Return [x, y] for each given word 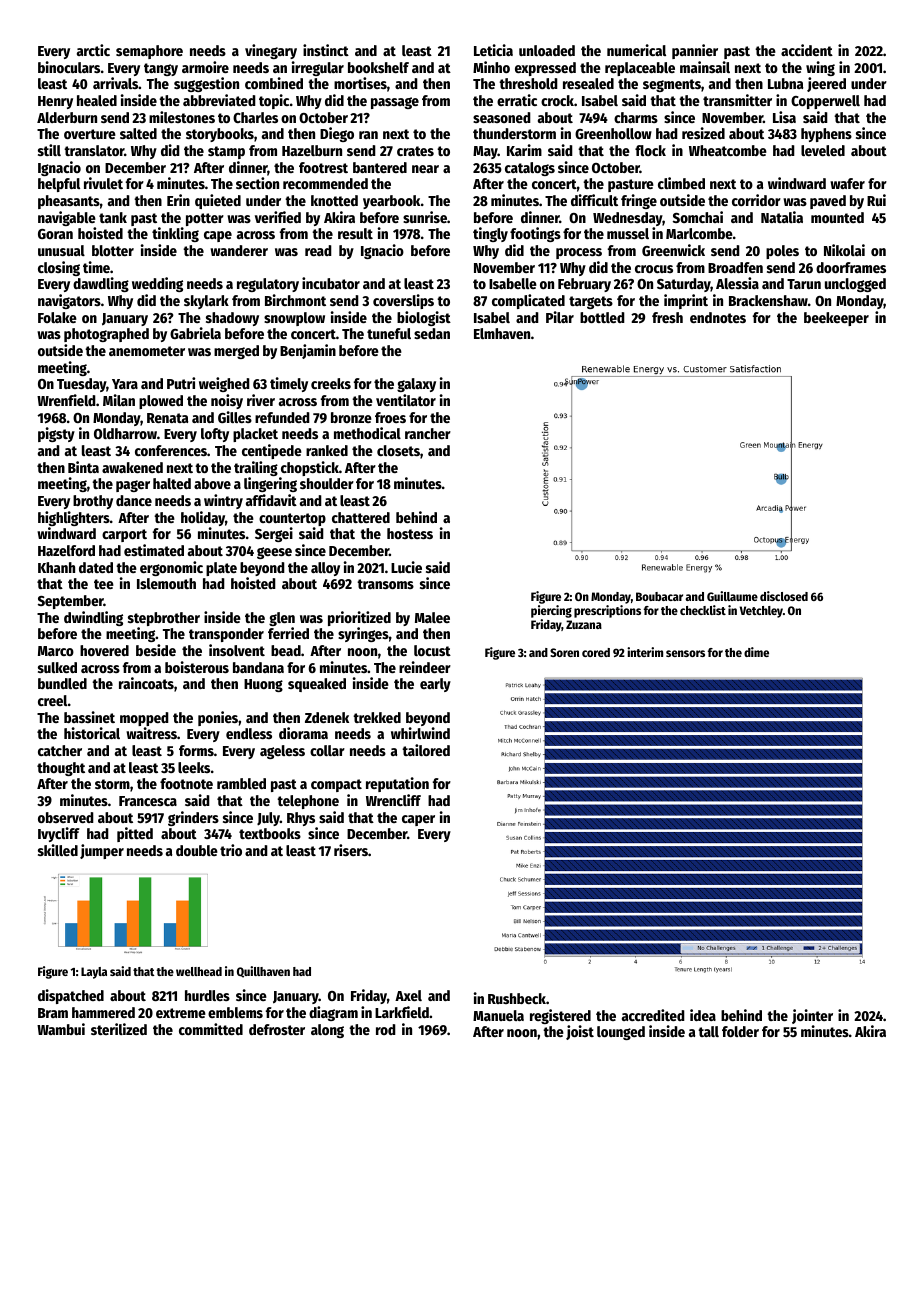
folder [740, 1031]
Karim [524, 150]
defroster [277, 1029]
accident [807, 50]
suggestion [206, 84]
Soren [564, 652]
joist [580, 1032]
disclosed [784, 596]
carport [124, 535]
